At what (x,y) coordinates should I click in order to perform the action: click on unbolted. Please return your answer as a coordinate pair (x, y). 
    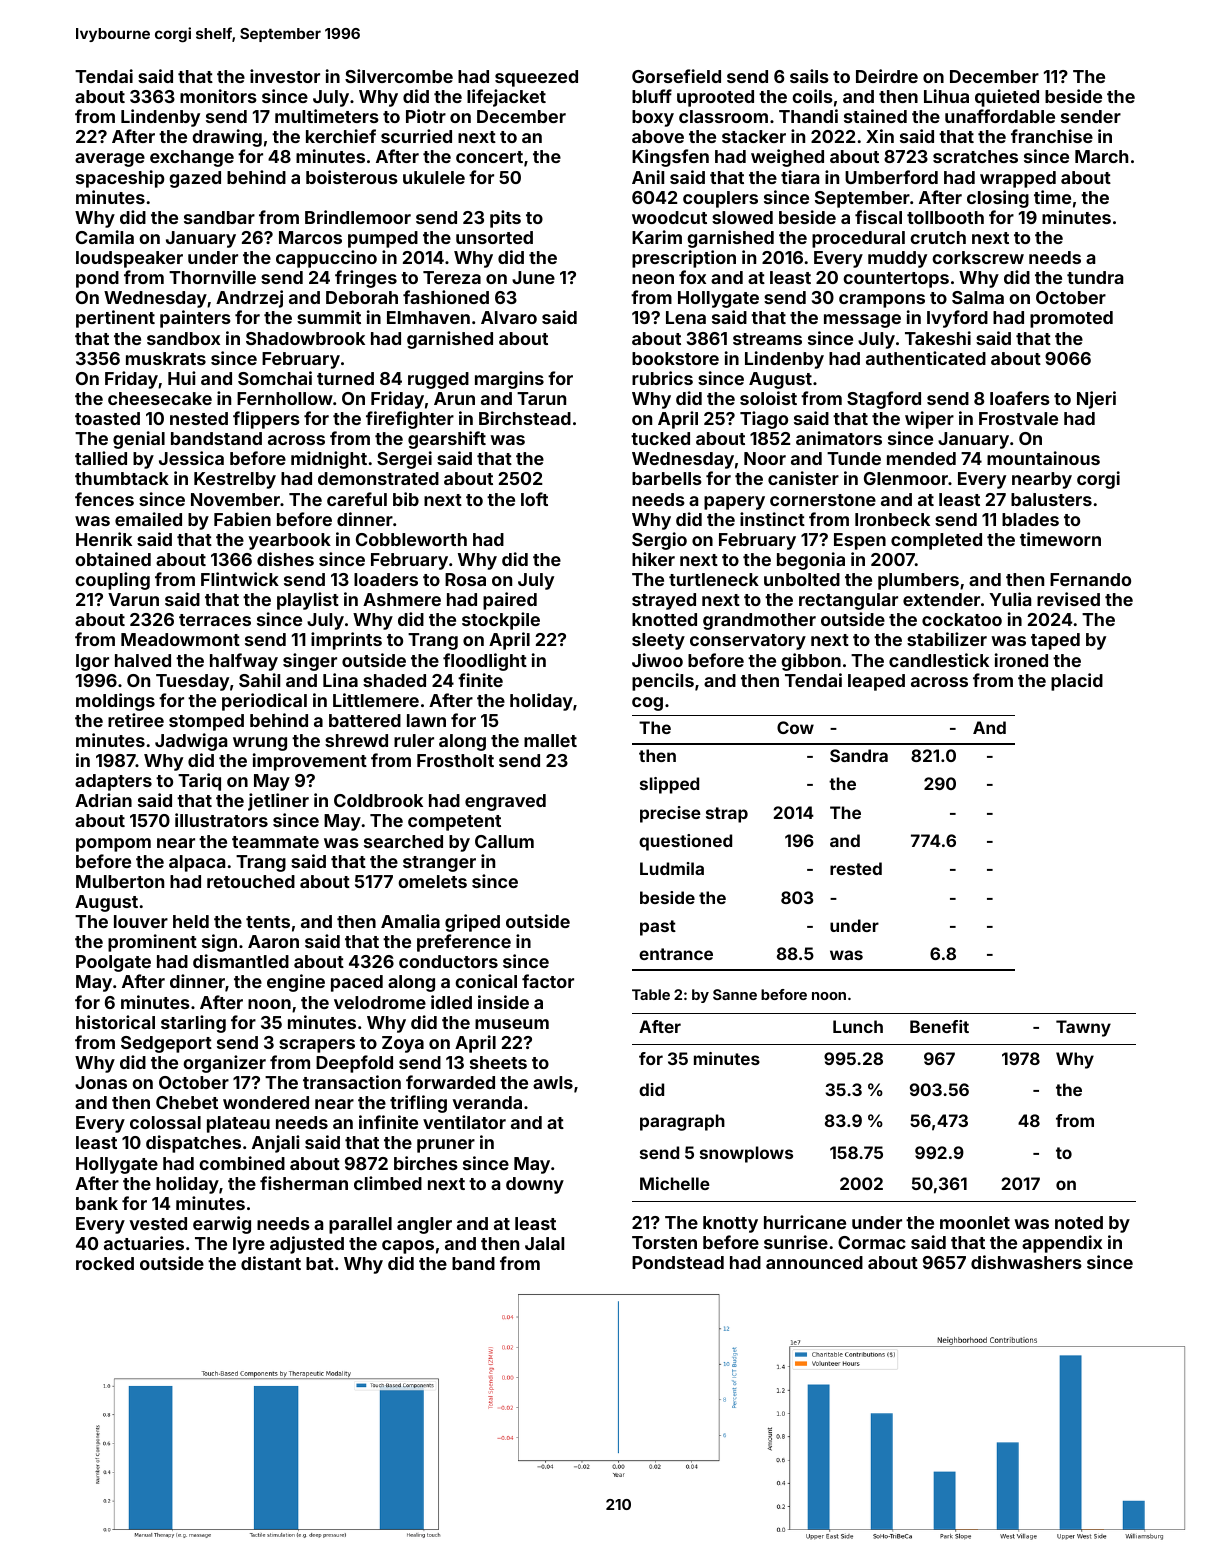
    Looking at the image, I should click on (802, 579).
